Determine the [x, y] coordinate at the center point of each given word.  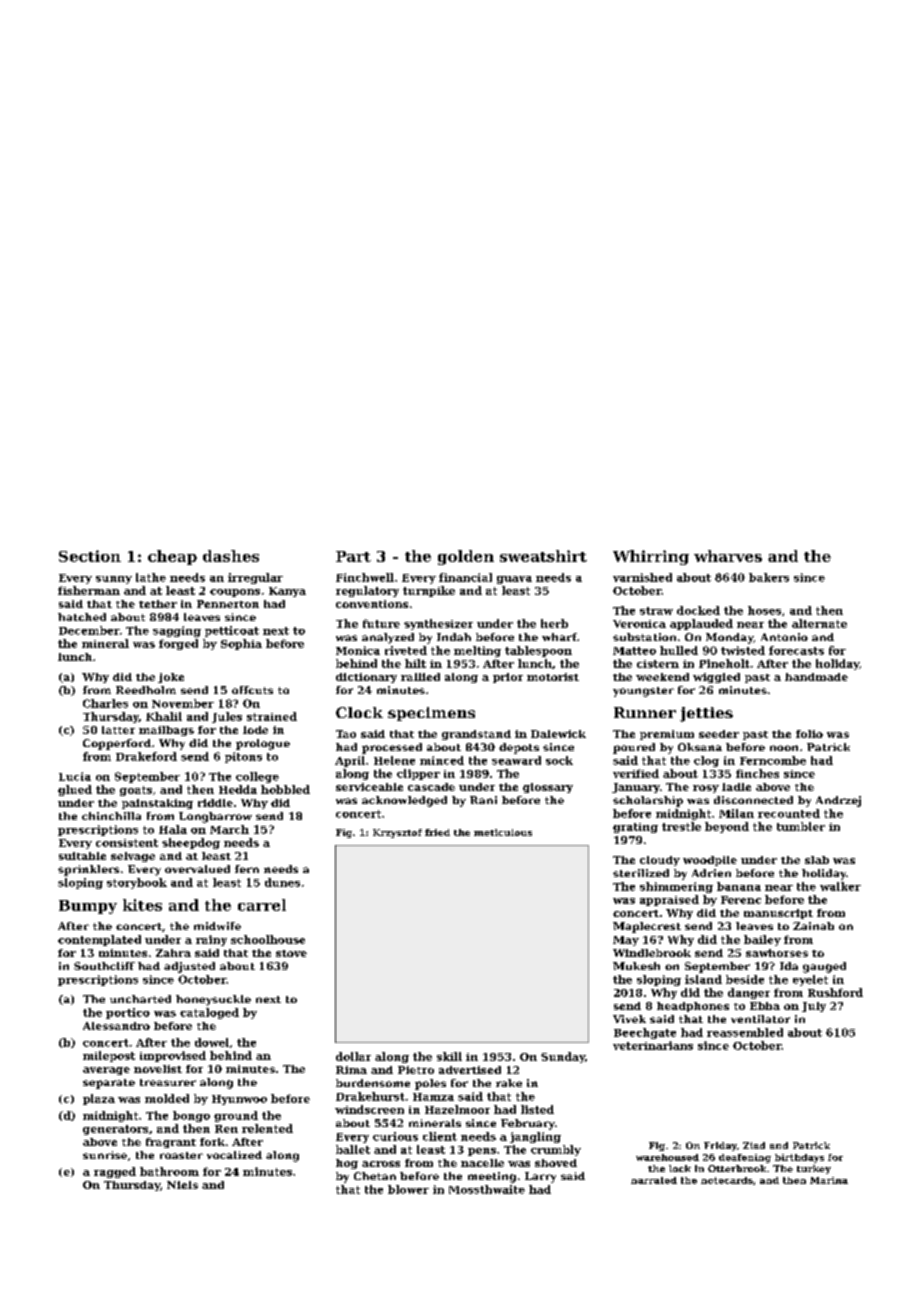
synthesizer [438, 624]
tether [158, 604]
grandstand [476, 735]
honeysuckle [213, 1000]
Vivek [629, 1019]
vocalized [234, 1155]
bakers [769, 577]
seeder [719, 734]
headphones [693, 1007]
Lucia [75, 776]
